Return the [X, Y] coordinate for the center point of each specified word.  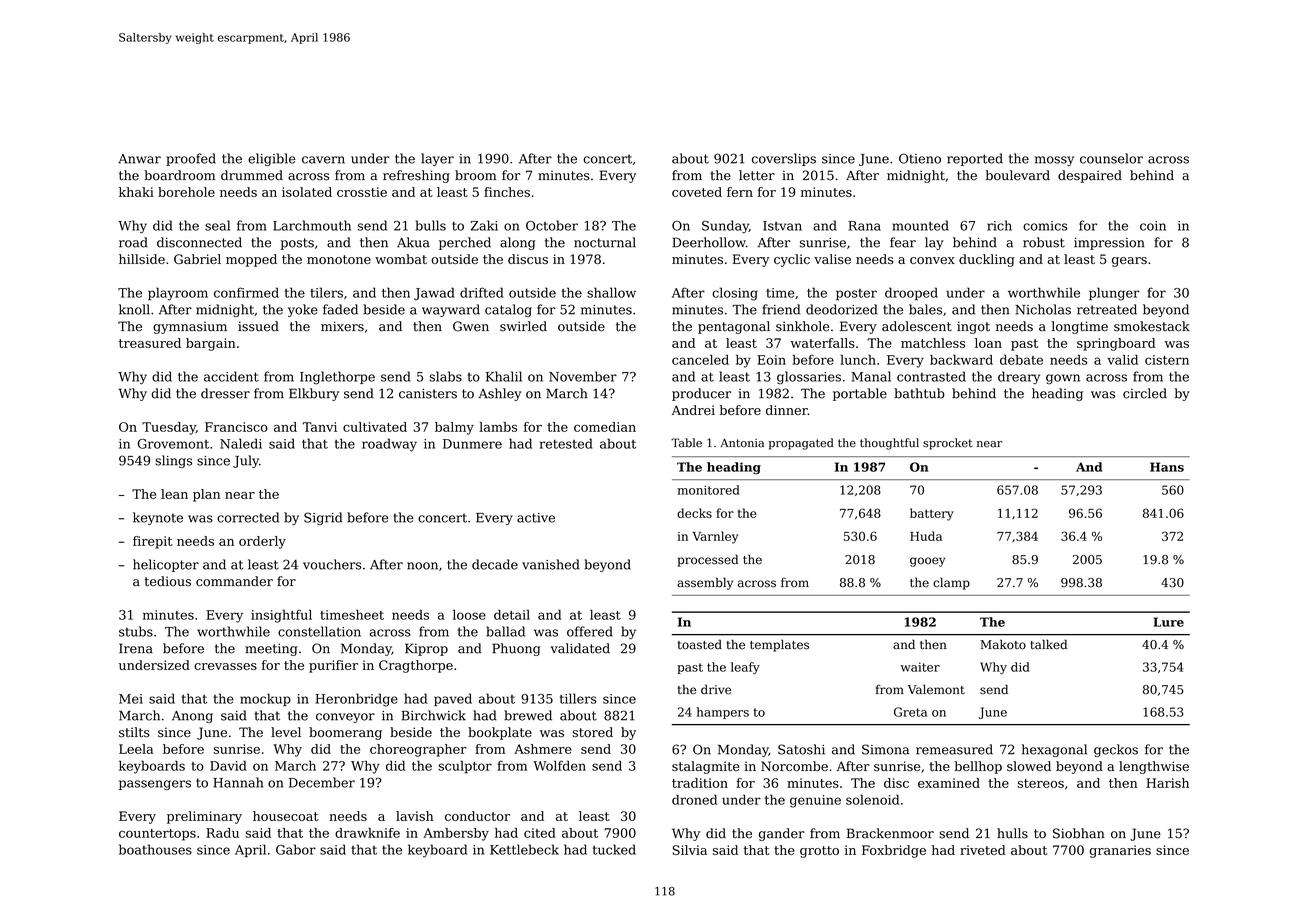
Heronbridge [356, 700]
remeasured [954, 749]
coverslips [784, 159]
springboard [1116, 344]
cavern [323, 160]
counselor [1111, 158]
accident [231, 376]
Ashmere [543, 749]
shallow [611, 292]
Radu [222, 833]
